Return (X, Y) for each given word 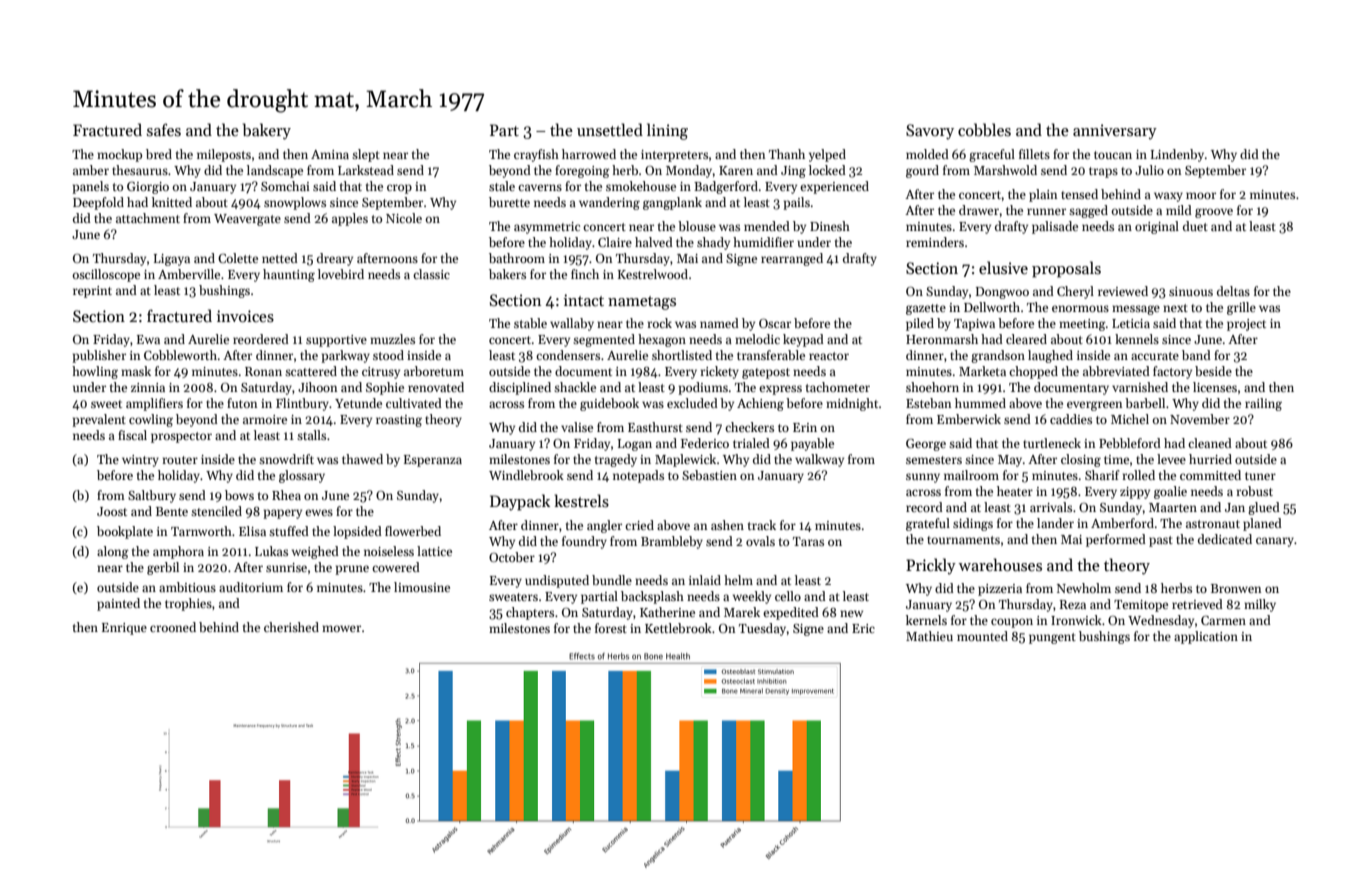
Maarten (1173, 507)
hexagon (662, 340)
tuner (1260, 476)
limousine (422, 587)
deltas (1233, 291)
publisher (99, 356)
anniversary (1115, 132)
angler (604, 526)
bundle (612, 580)
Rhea (286, 495)
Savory (930, 132)
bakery (267, 131)
